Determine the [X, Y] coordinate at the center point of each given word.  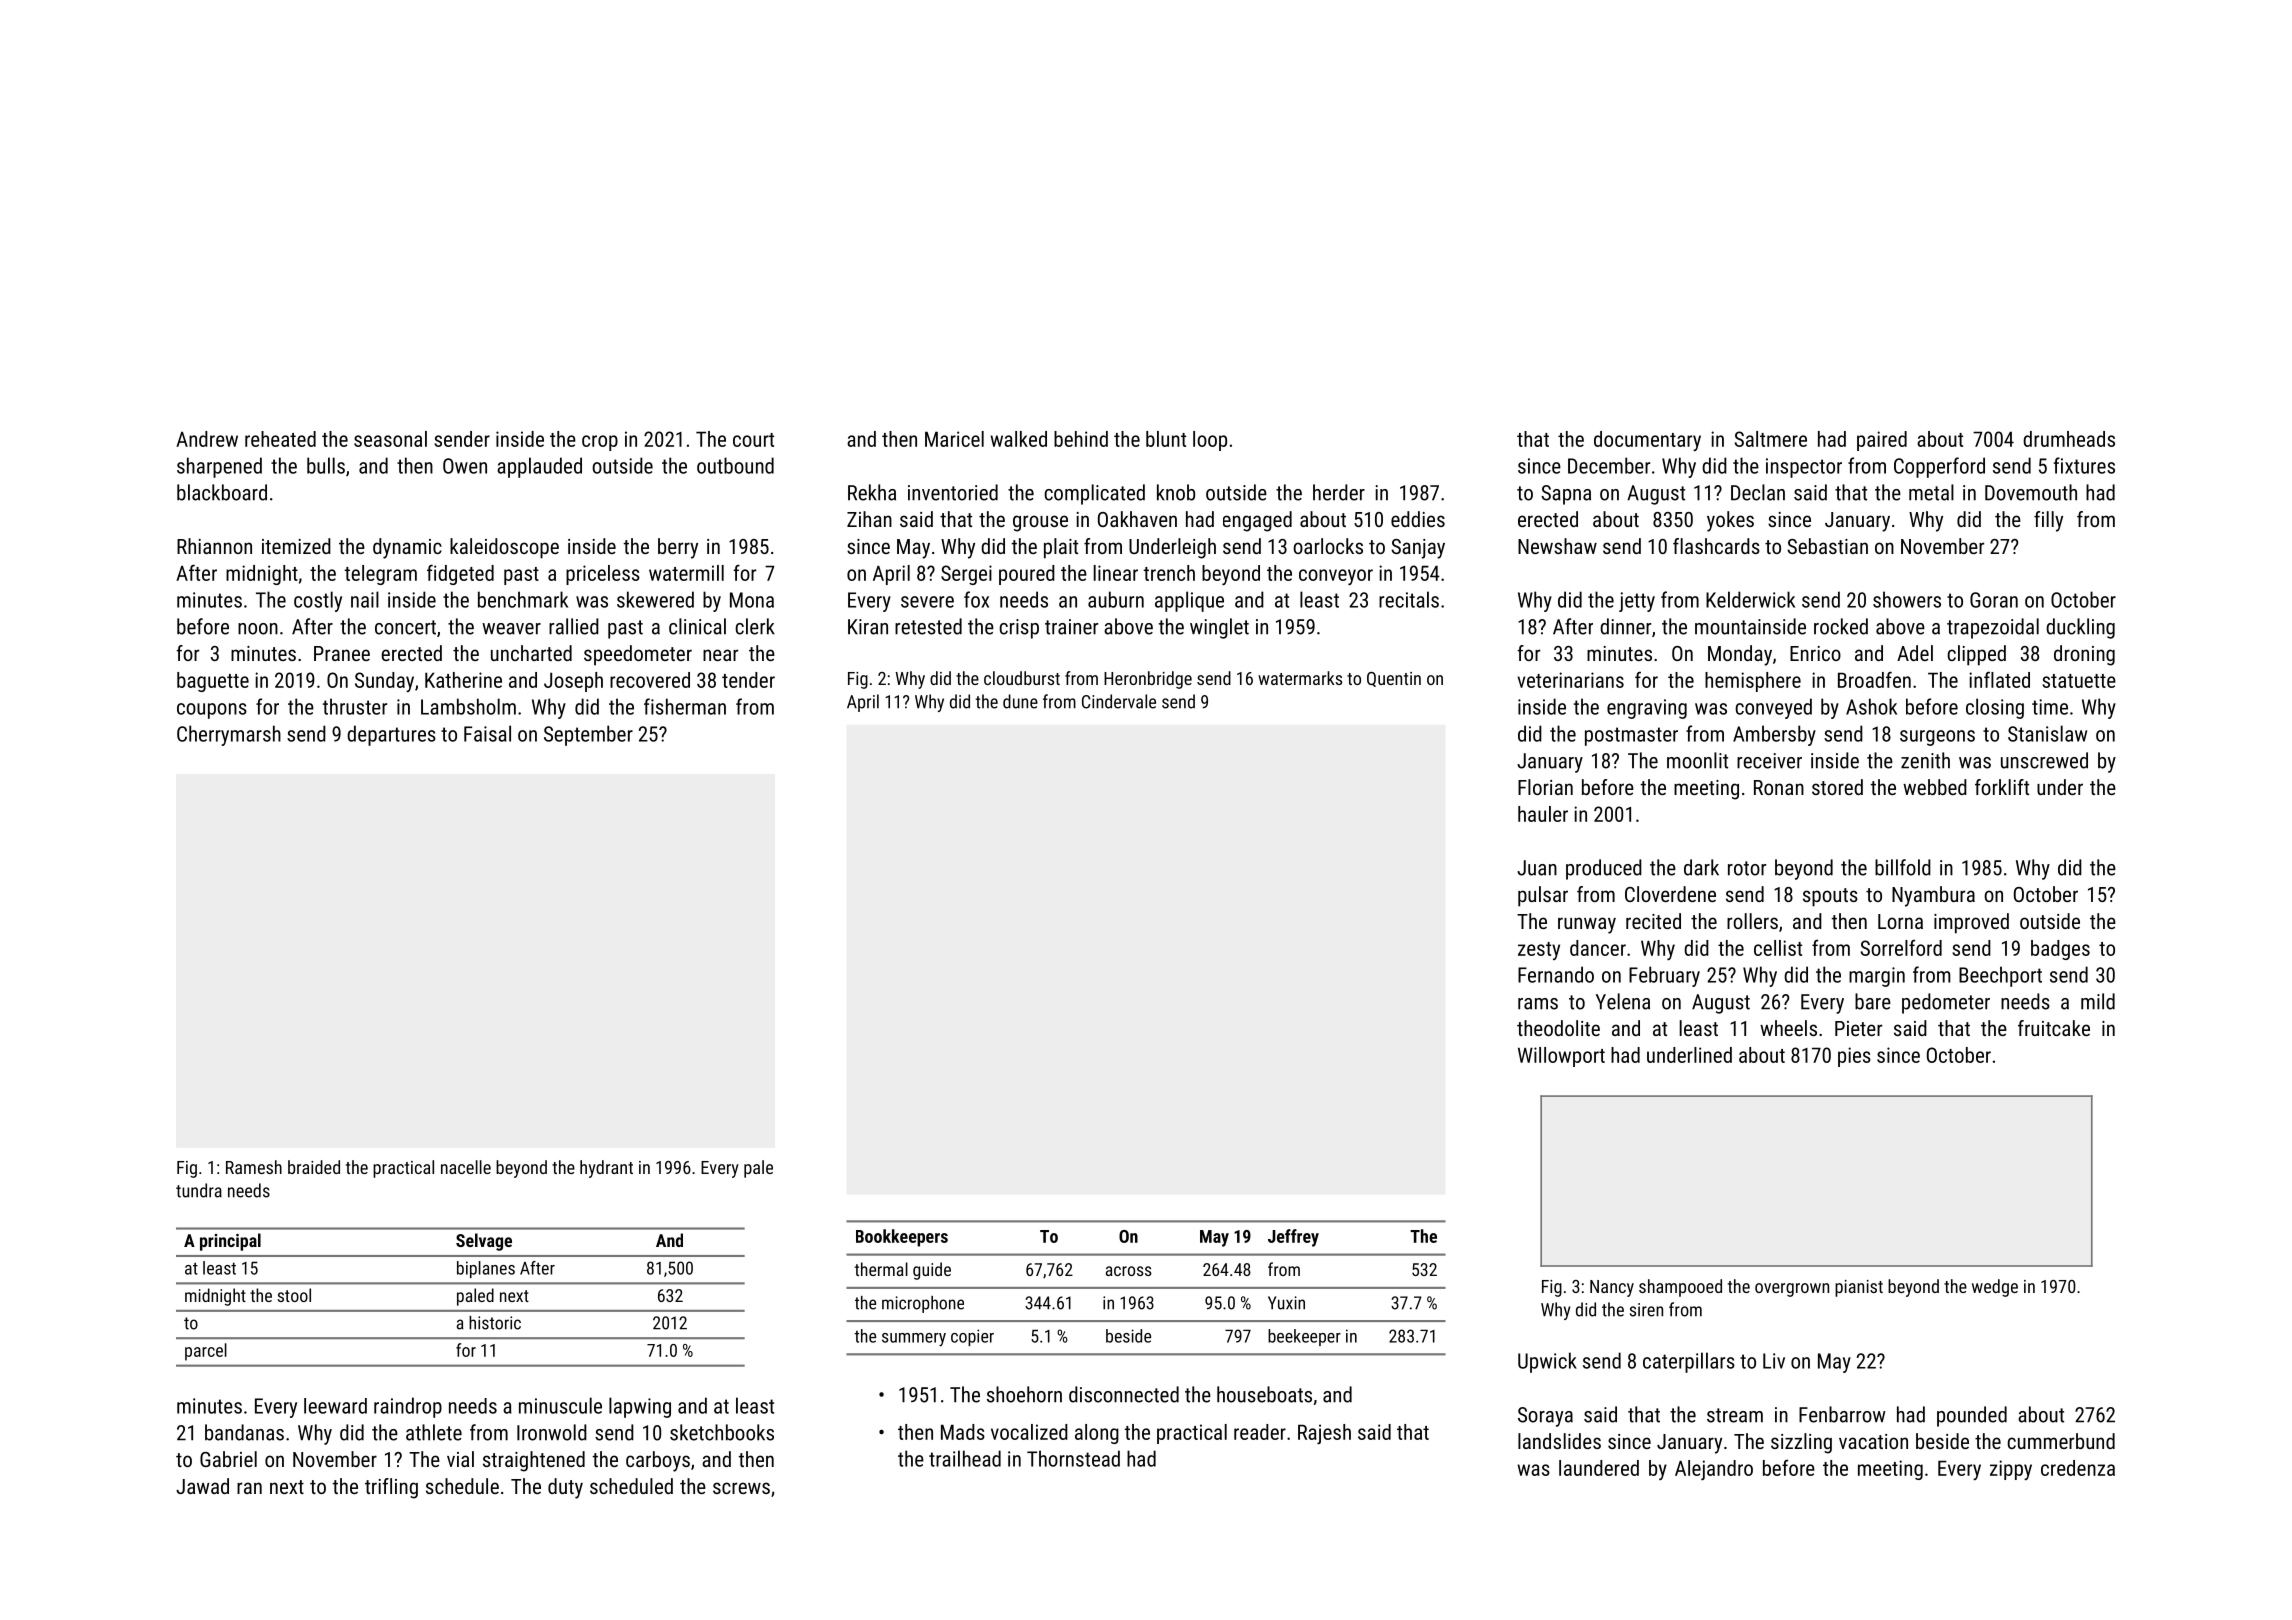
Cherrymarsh [229, 735]
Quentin [1394, 679]
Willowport [1561, 1057]
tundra [199, 1190]
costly [318, 601]
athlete [434, 1432]
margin [1877, 977]
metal [1931, 492]
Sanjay [1418, 549]
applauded [539, 467]
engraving [1647, 709]
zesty [1539, 951]
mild [2098, 1001]
